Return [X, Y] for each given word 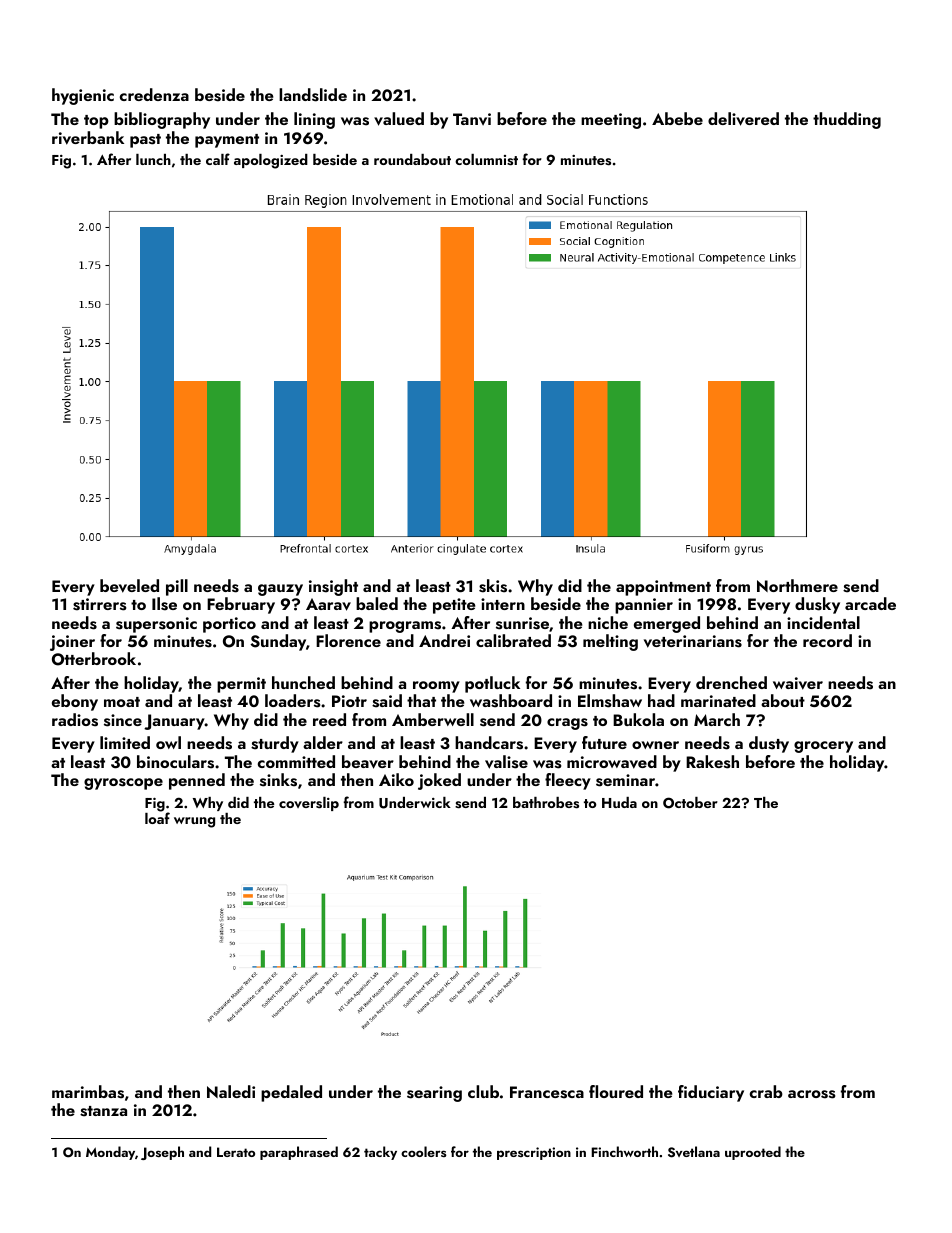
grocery [823, 747]
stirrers [99, 604]
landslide [313, 95]
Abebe [677, 118]
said [387, 701]
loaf [157, 818]
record [827, 640]
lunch [153, 159]
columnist [486, 160]
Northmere [797, 585]
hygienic [83, 96]
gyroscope [123, 784]
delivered [743, 119]
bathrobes [546, 803]
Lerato [236, 1152]
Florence [348, 640]
